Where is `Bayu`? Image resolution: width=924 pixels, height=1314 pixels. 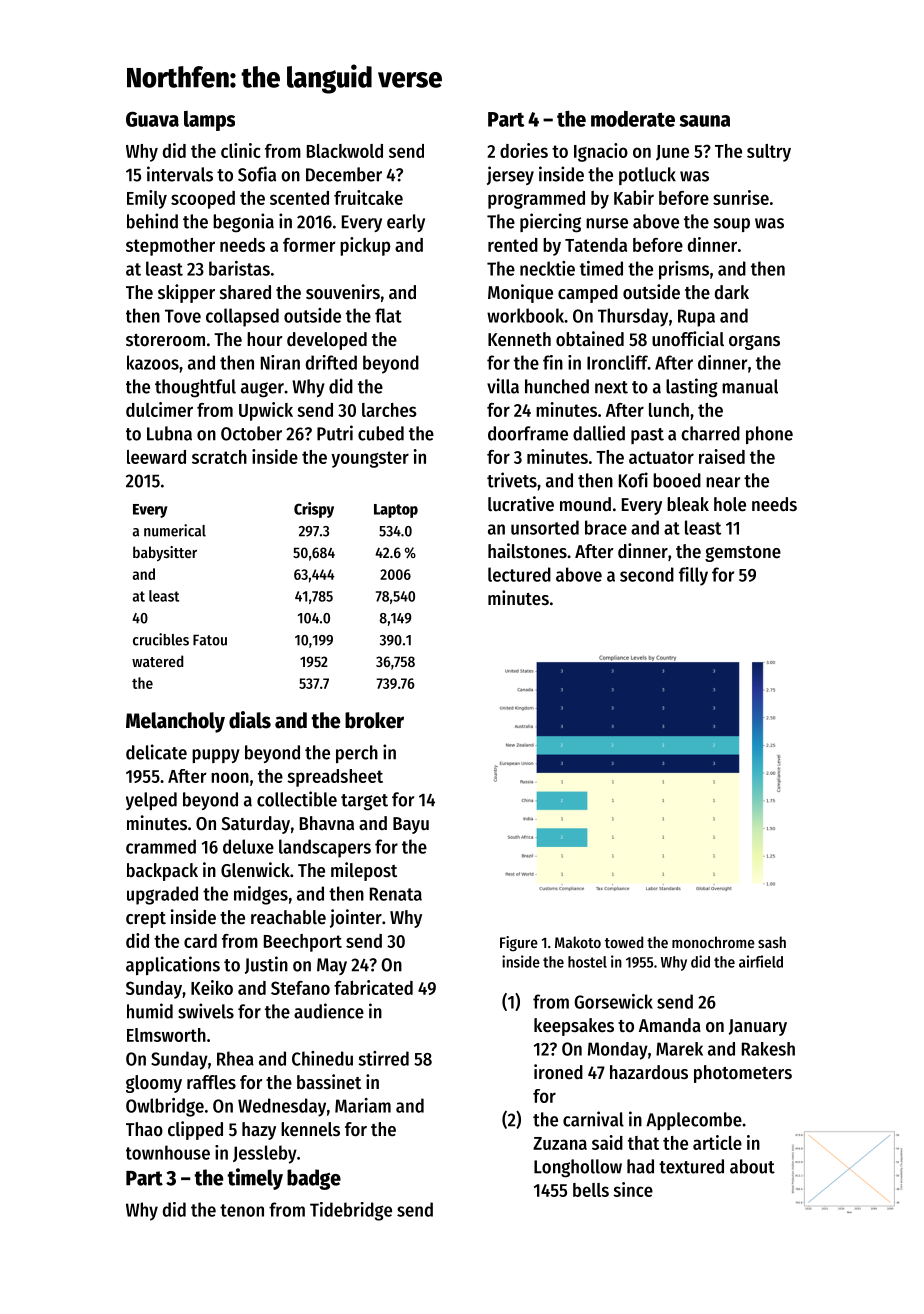
Bayu is located at coordinates (411, 825).
